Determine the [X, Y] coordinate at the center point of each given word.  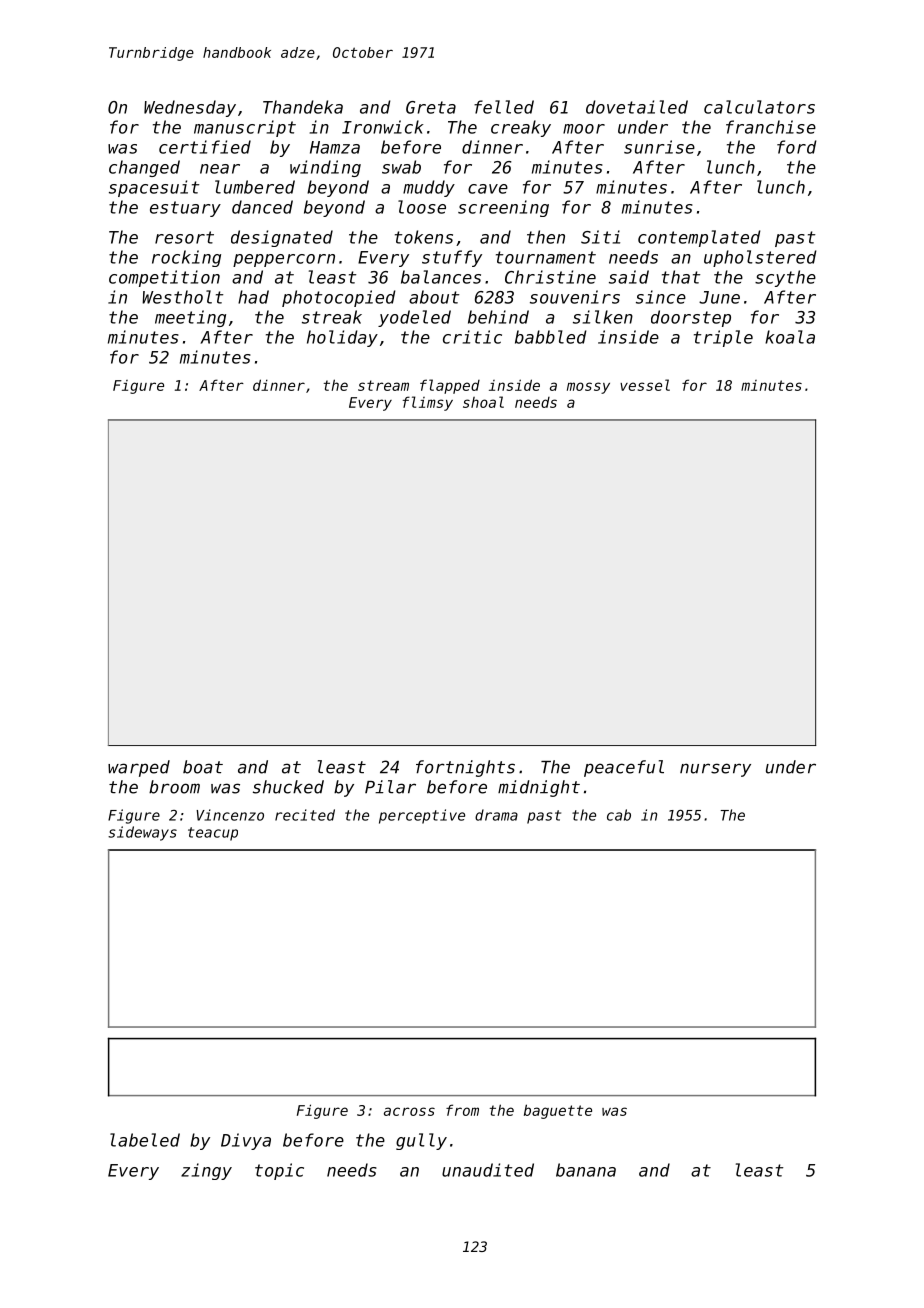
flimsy [428, 403]
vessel [645, 385]
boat [203, 767]
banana [586, 1170]
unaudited [488, 1170]
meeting [190, 318]
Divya [246, 1141]
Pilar [390, 787]
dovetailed [637, 107]
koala [790, 337]
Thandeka [303, 107]
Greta [431, 107]
